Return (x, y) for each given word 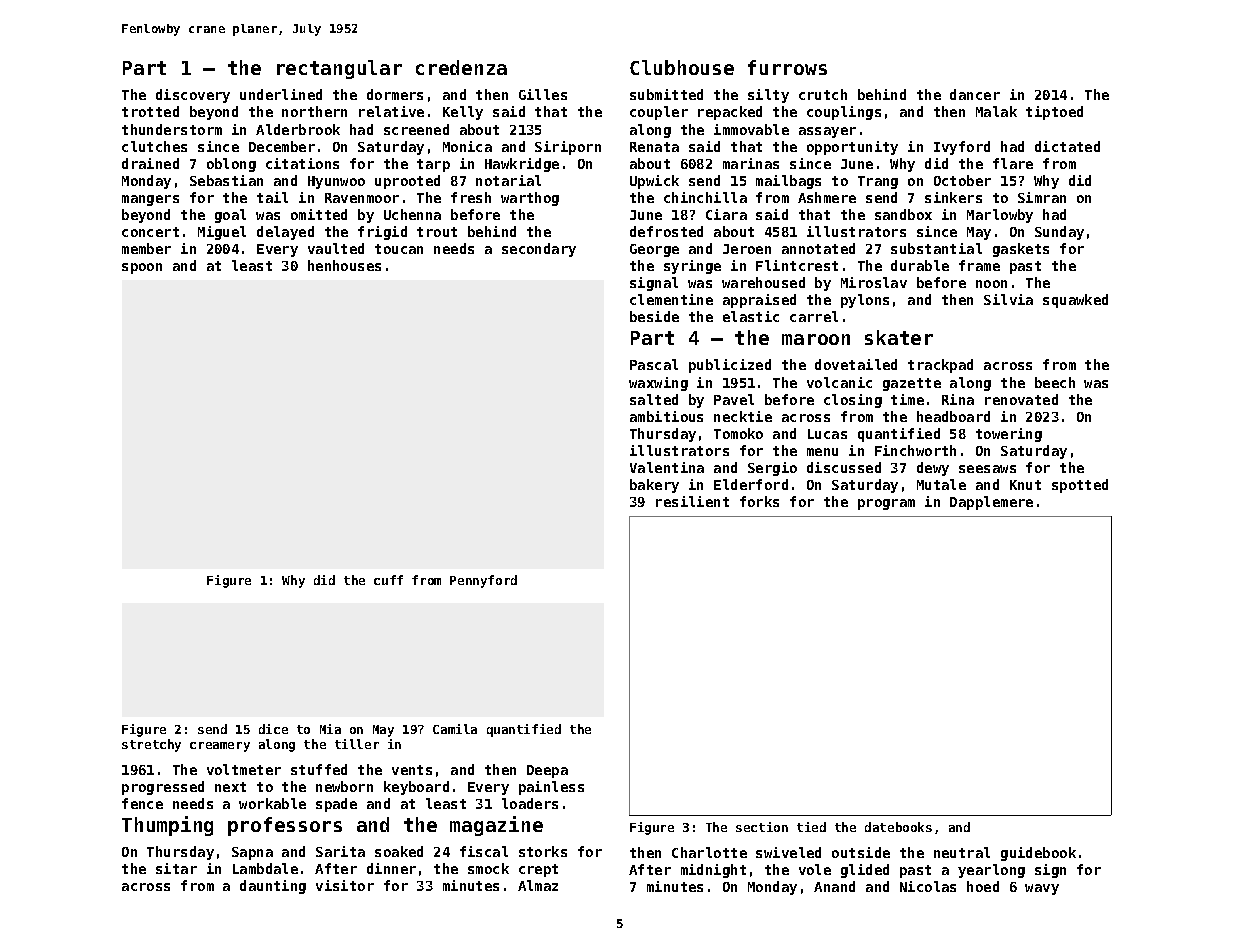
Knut (1025, 485)
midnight (713, 871)
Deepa (547, 771)
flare (1013, 163)
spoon (142, 268)
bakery (654, 486)
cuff (388, 580)
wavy (1042, 889)
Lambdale (265, 868)
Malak (996, 111)
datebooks (898, 827)
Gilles (543, 94)
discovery (193, 96)
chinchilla (705, 197)
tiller (357, 744)
